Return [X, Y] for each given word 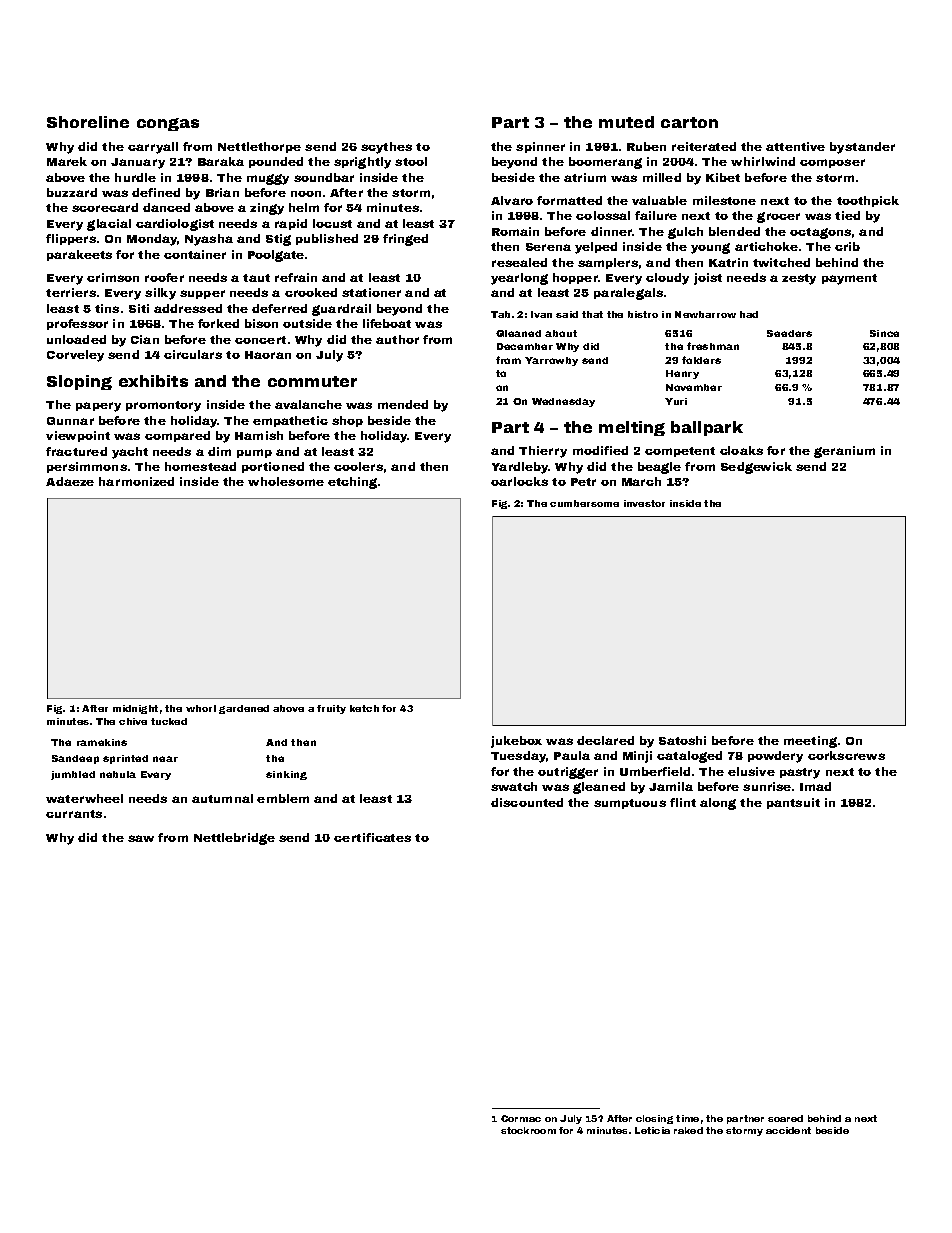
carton [689, 122]
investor [644, 503]
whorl [201, 708]
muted [626, 122]
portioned [273, 467]
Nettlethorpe [259, 147]
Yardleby [520, 468]
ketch [364, 708]
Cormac [521, 1118]
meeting [810, 742]
